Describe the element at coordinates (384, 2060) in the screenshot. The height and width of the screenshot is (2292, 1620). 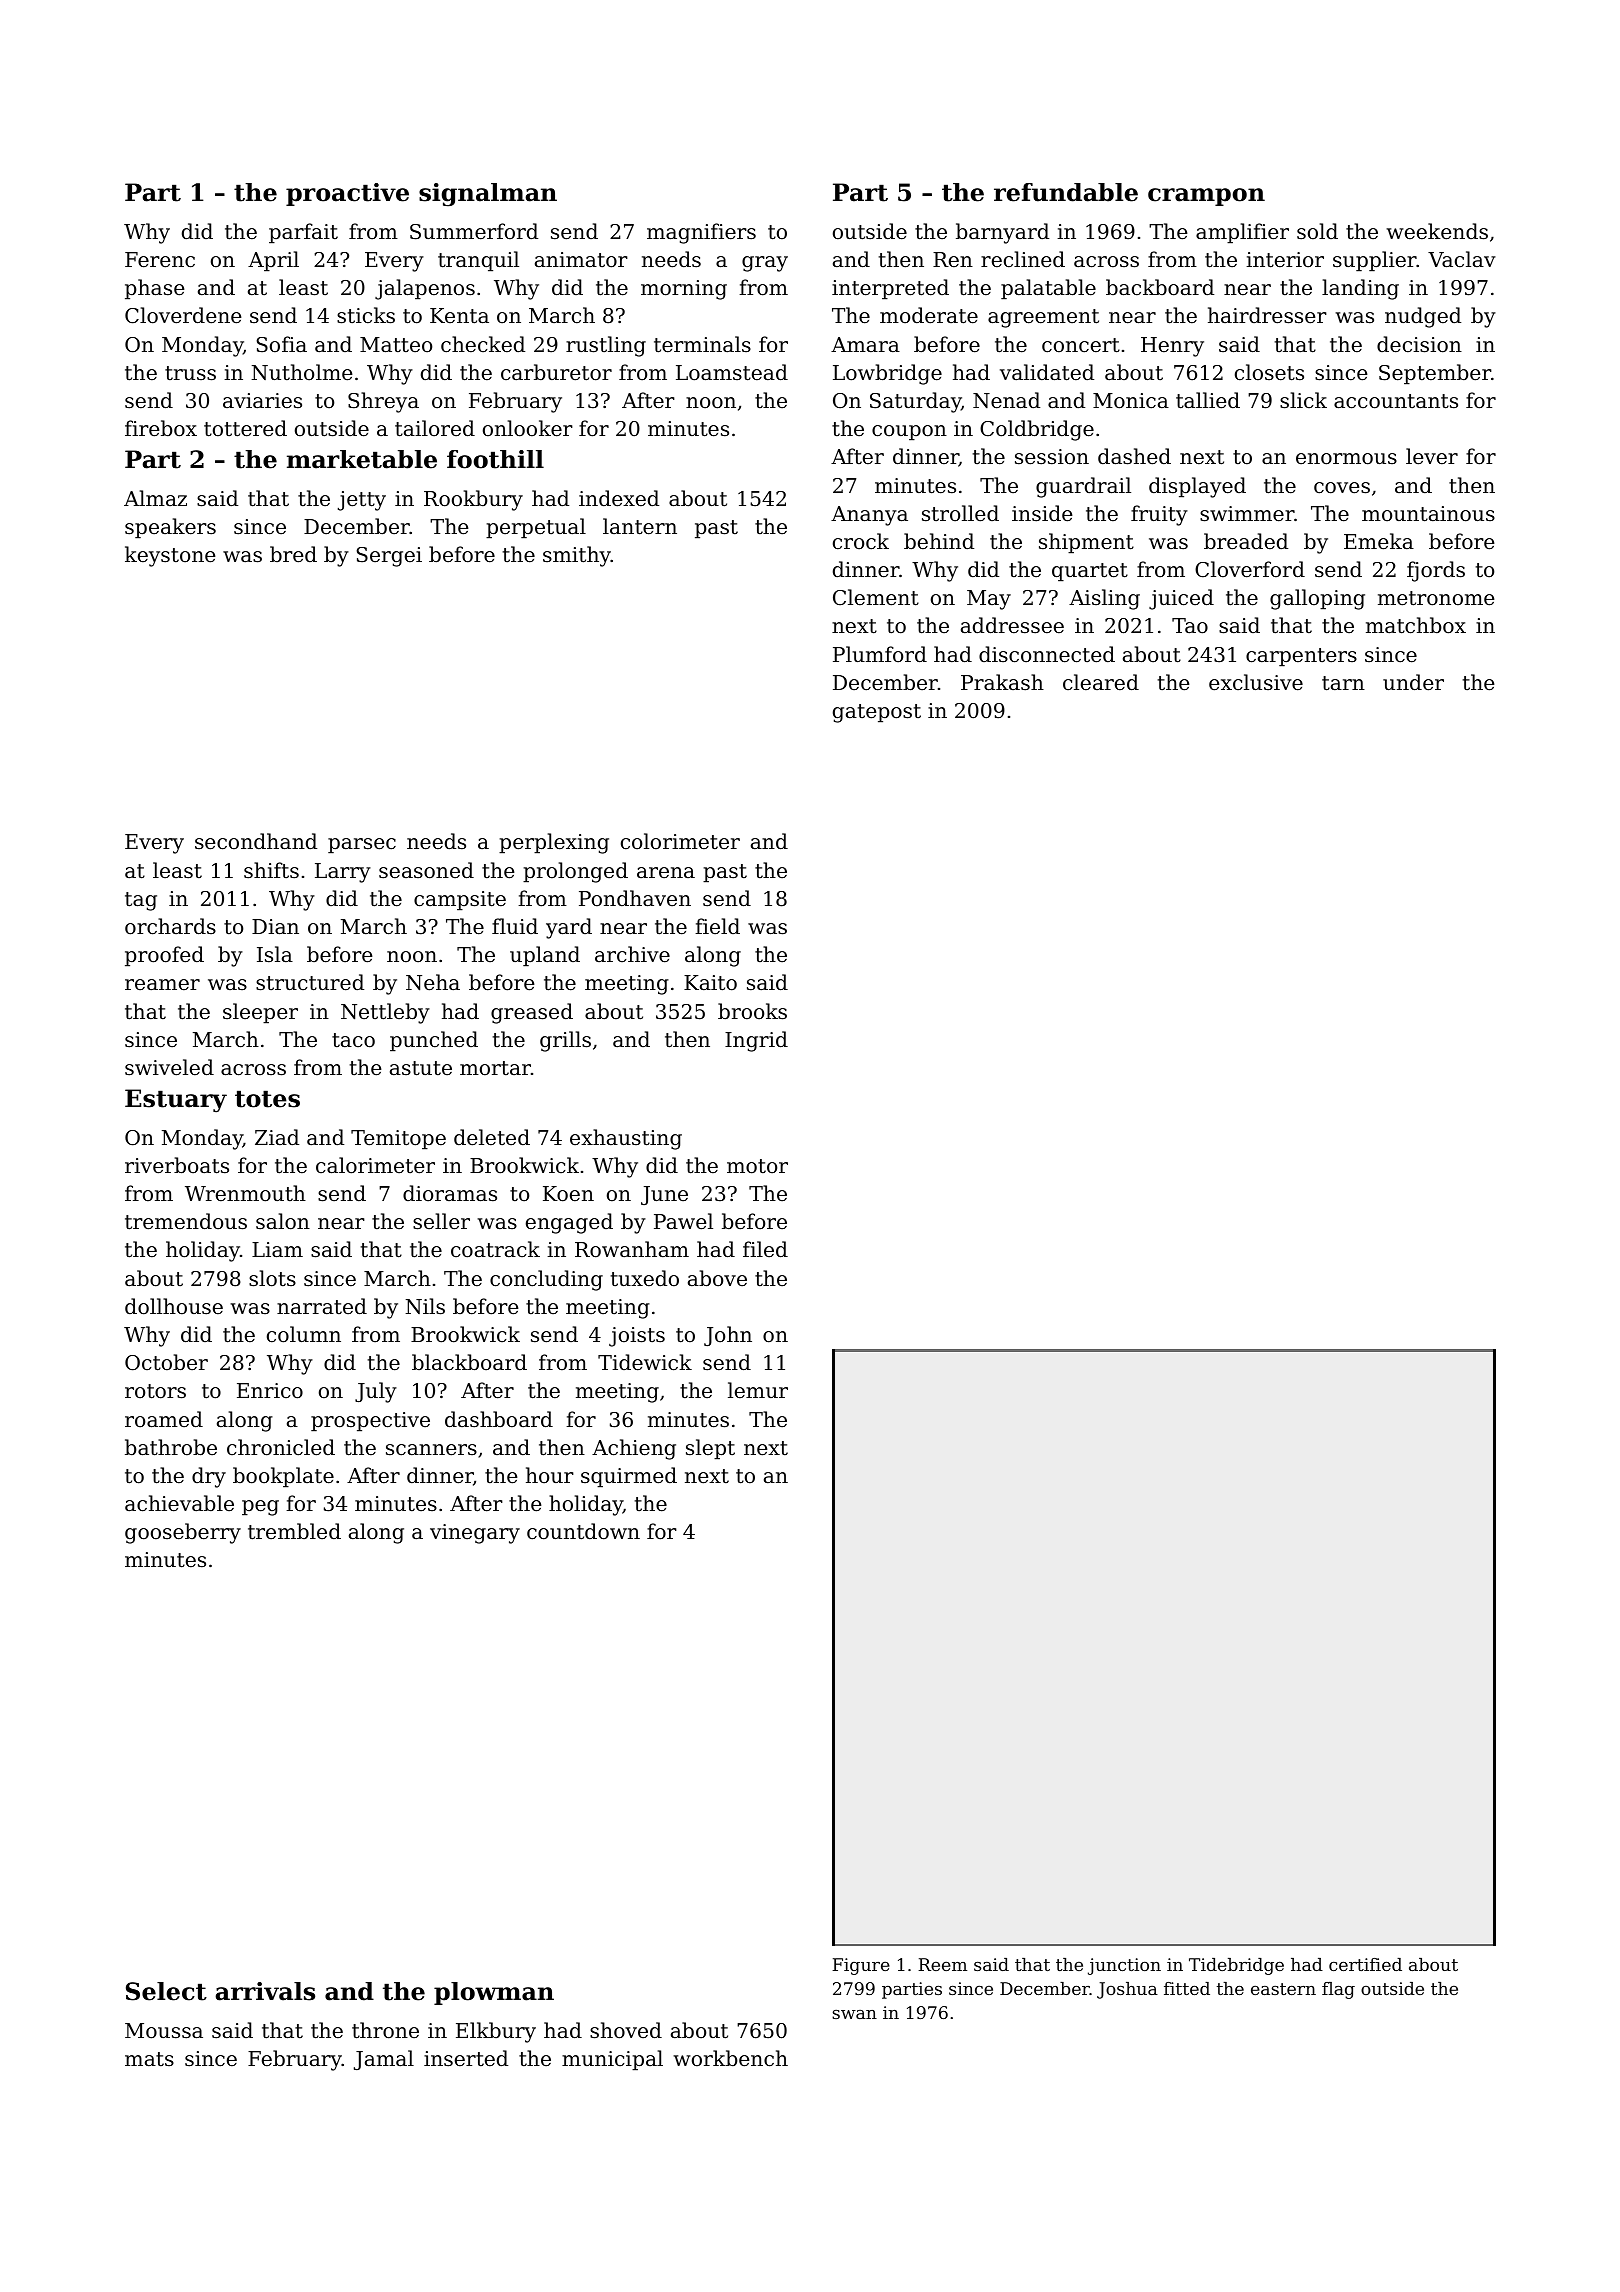
I see `Jamal` at that location.
